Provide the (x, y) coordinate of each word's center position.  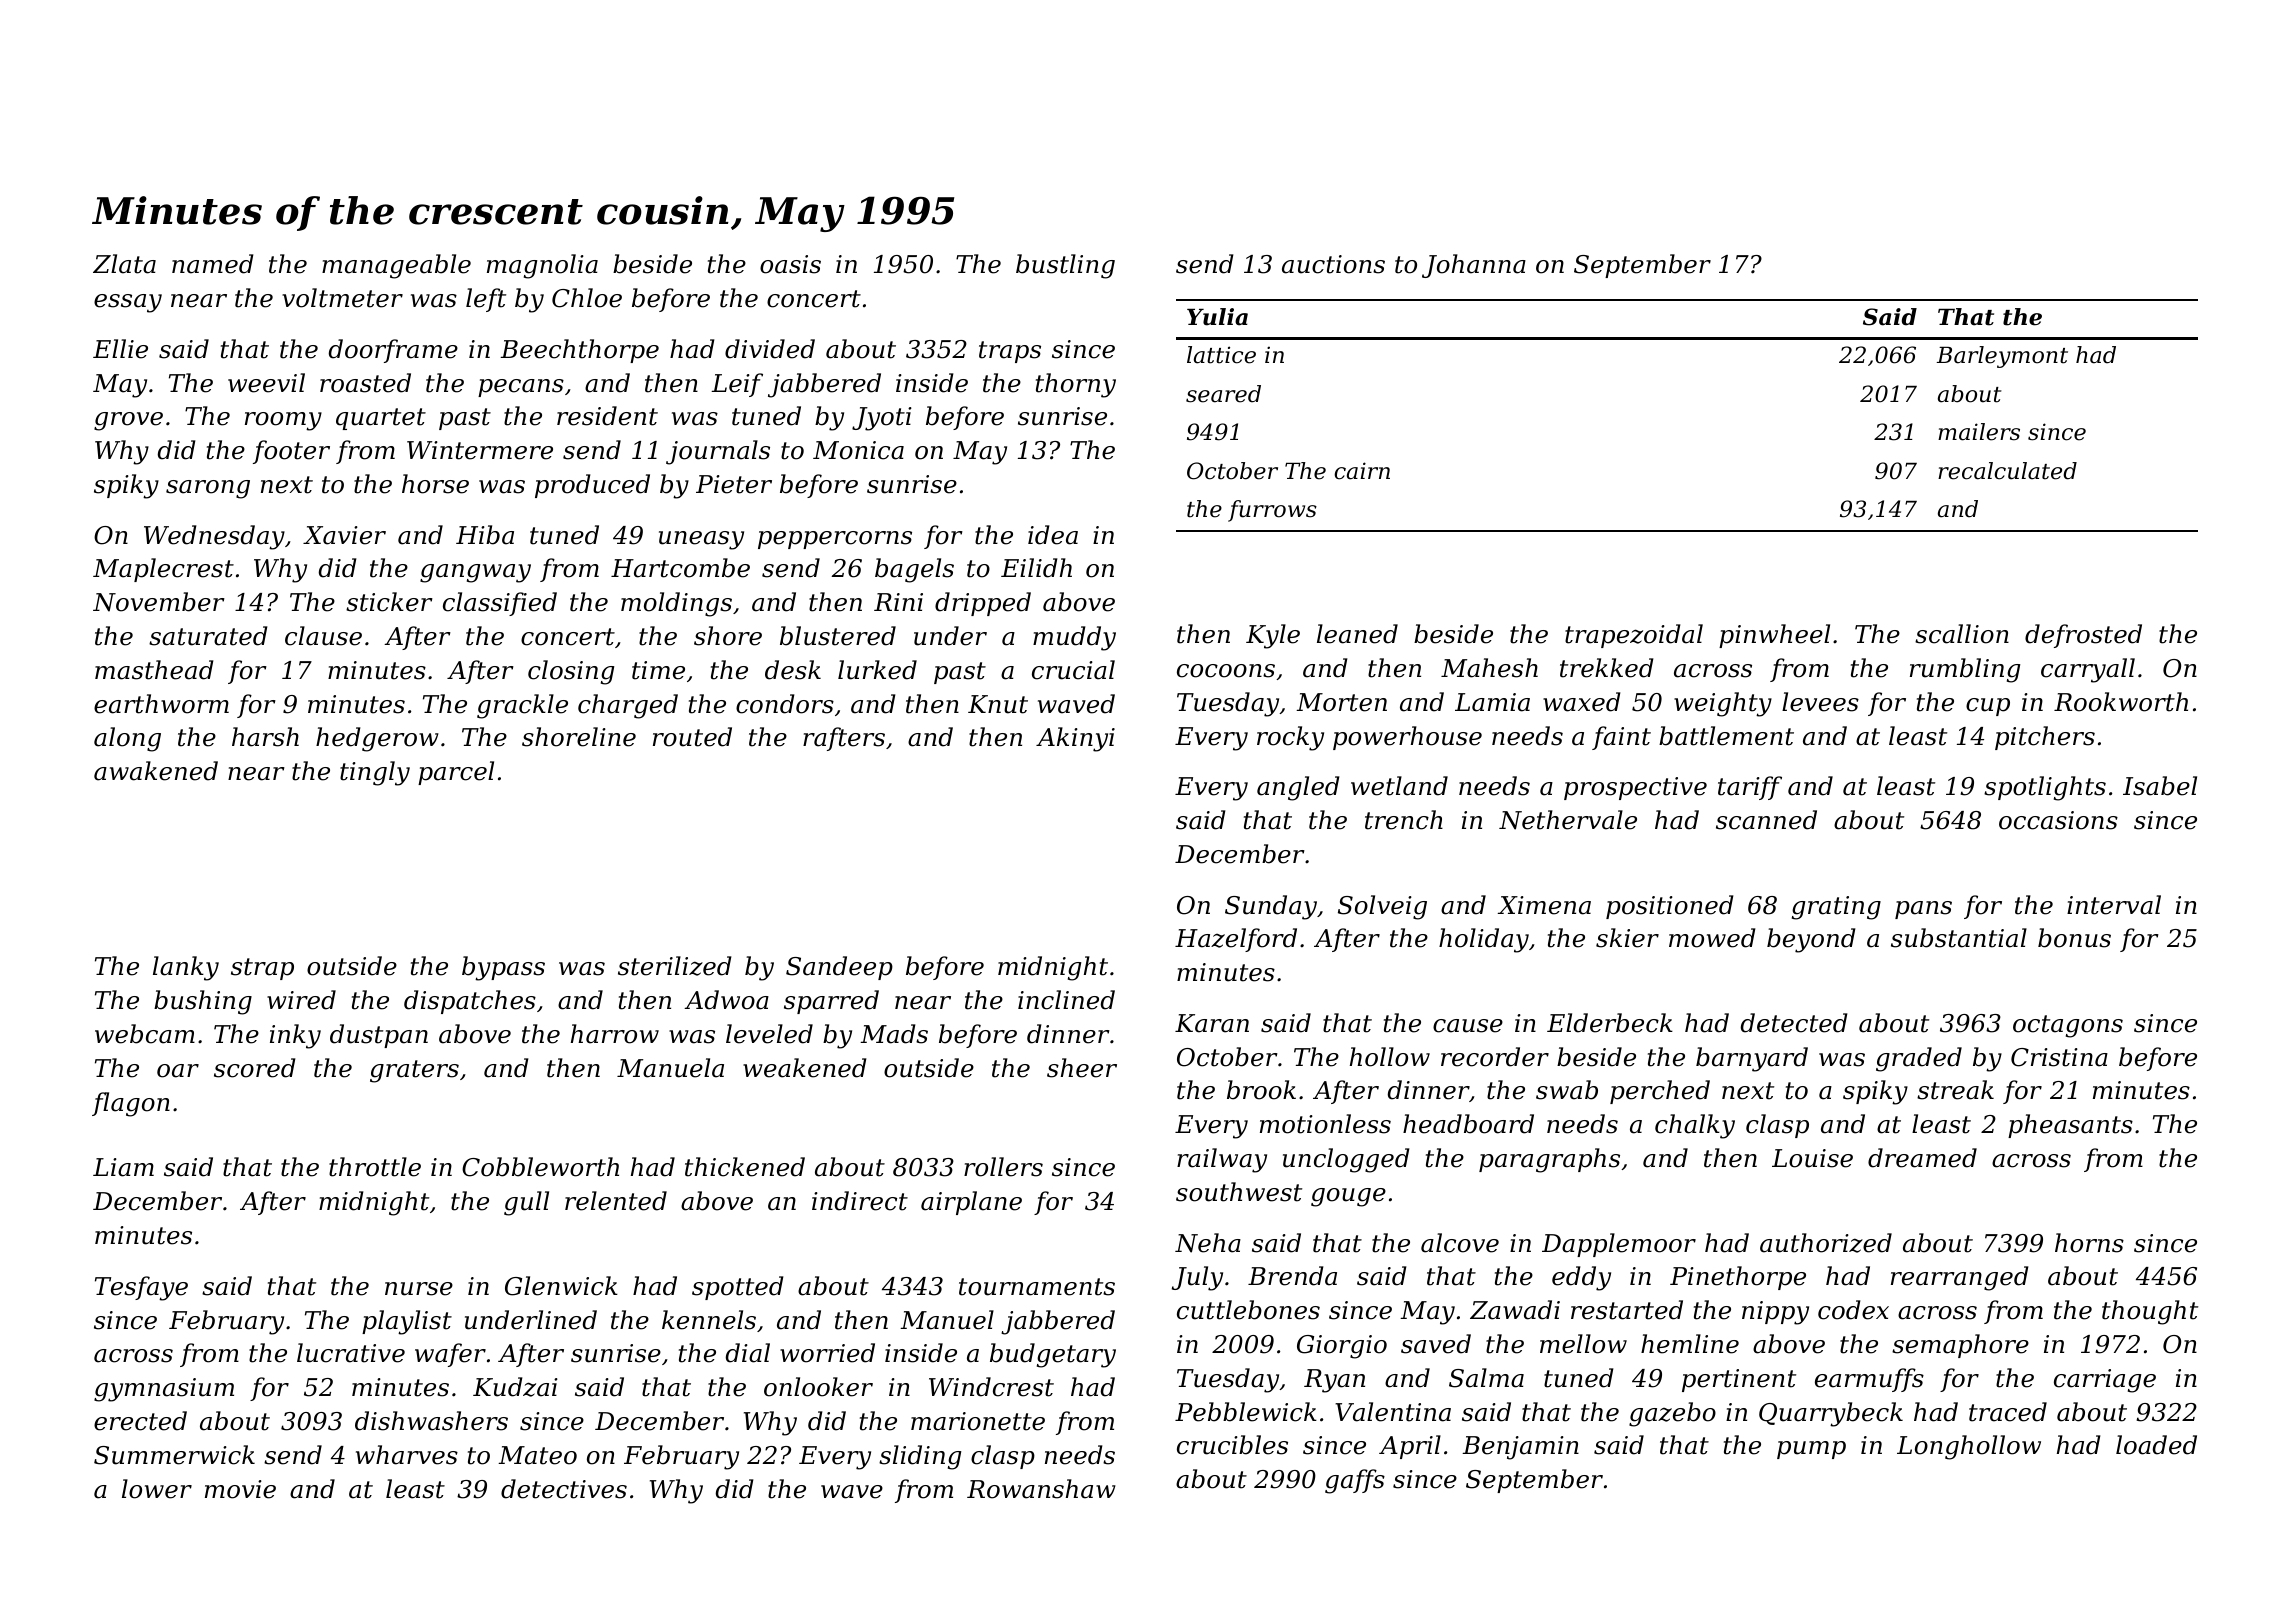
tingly (375, 773)
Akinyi (1075, 739)
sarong (208, 489)
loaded (2156, 1445)
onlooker (818, 1387)
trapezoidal (1634, 636)
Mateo (537, 1455)
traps (1010, 352)
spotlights (2045, 788)
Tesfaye (141, 1288)
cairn (1362, 471)
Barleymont (2002, 357)
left (486, 300)
